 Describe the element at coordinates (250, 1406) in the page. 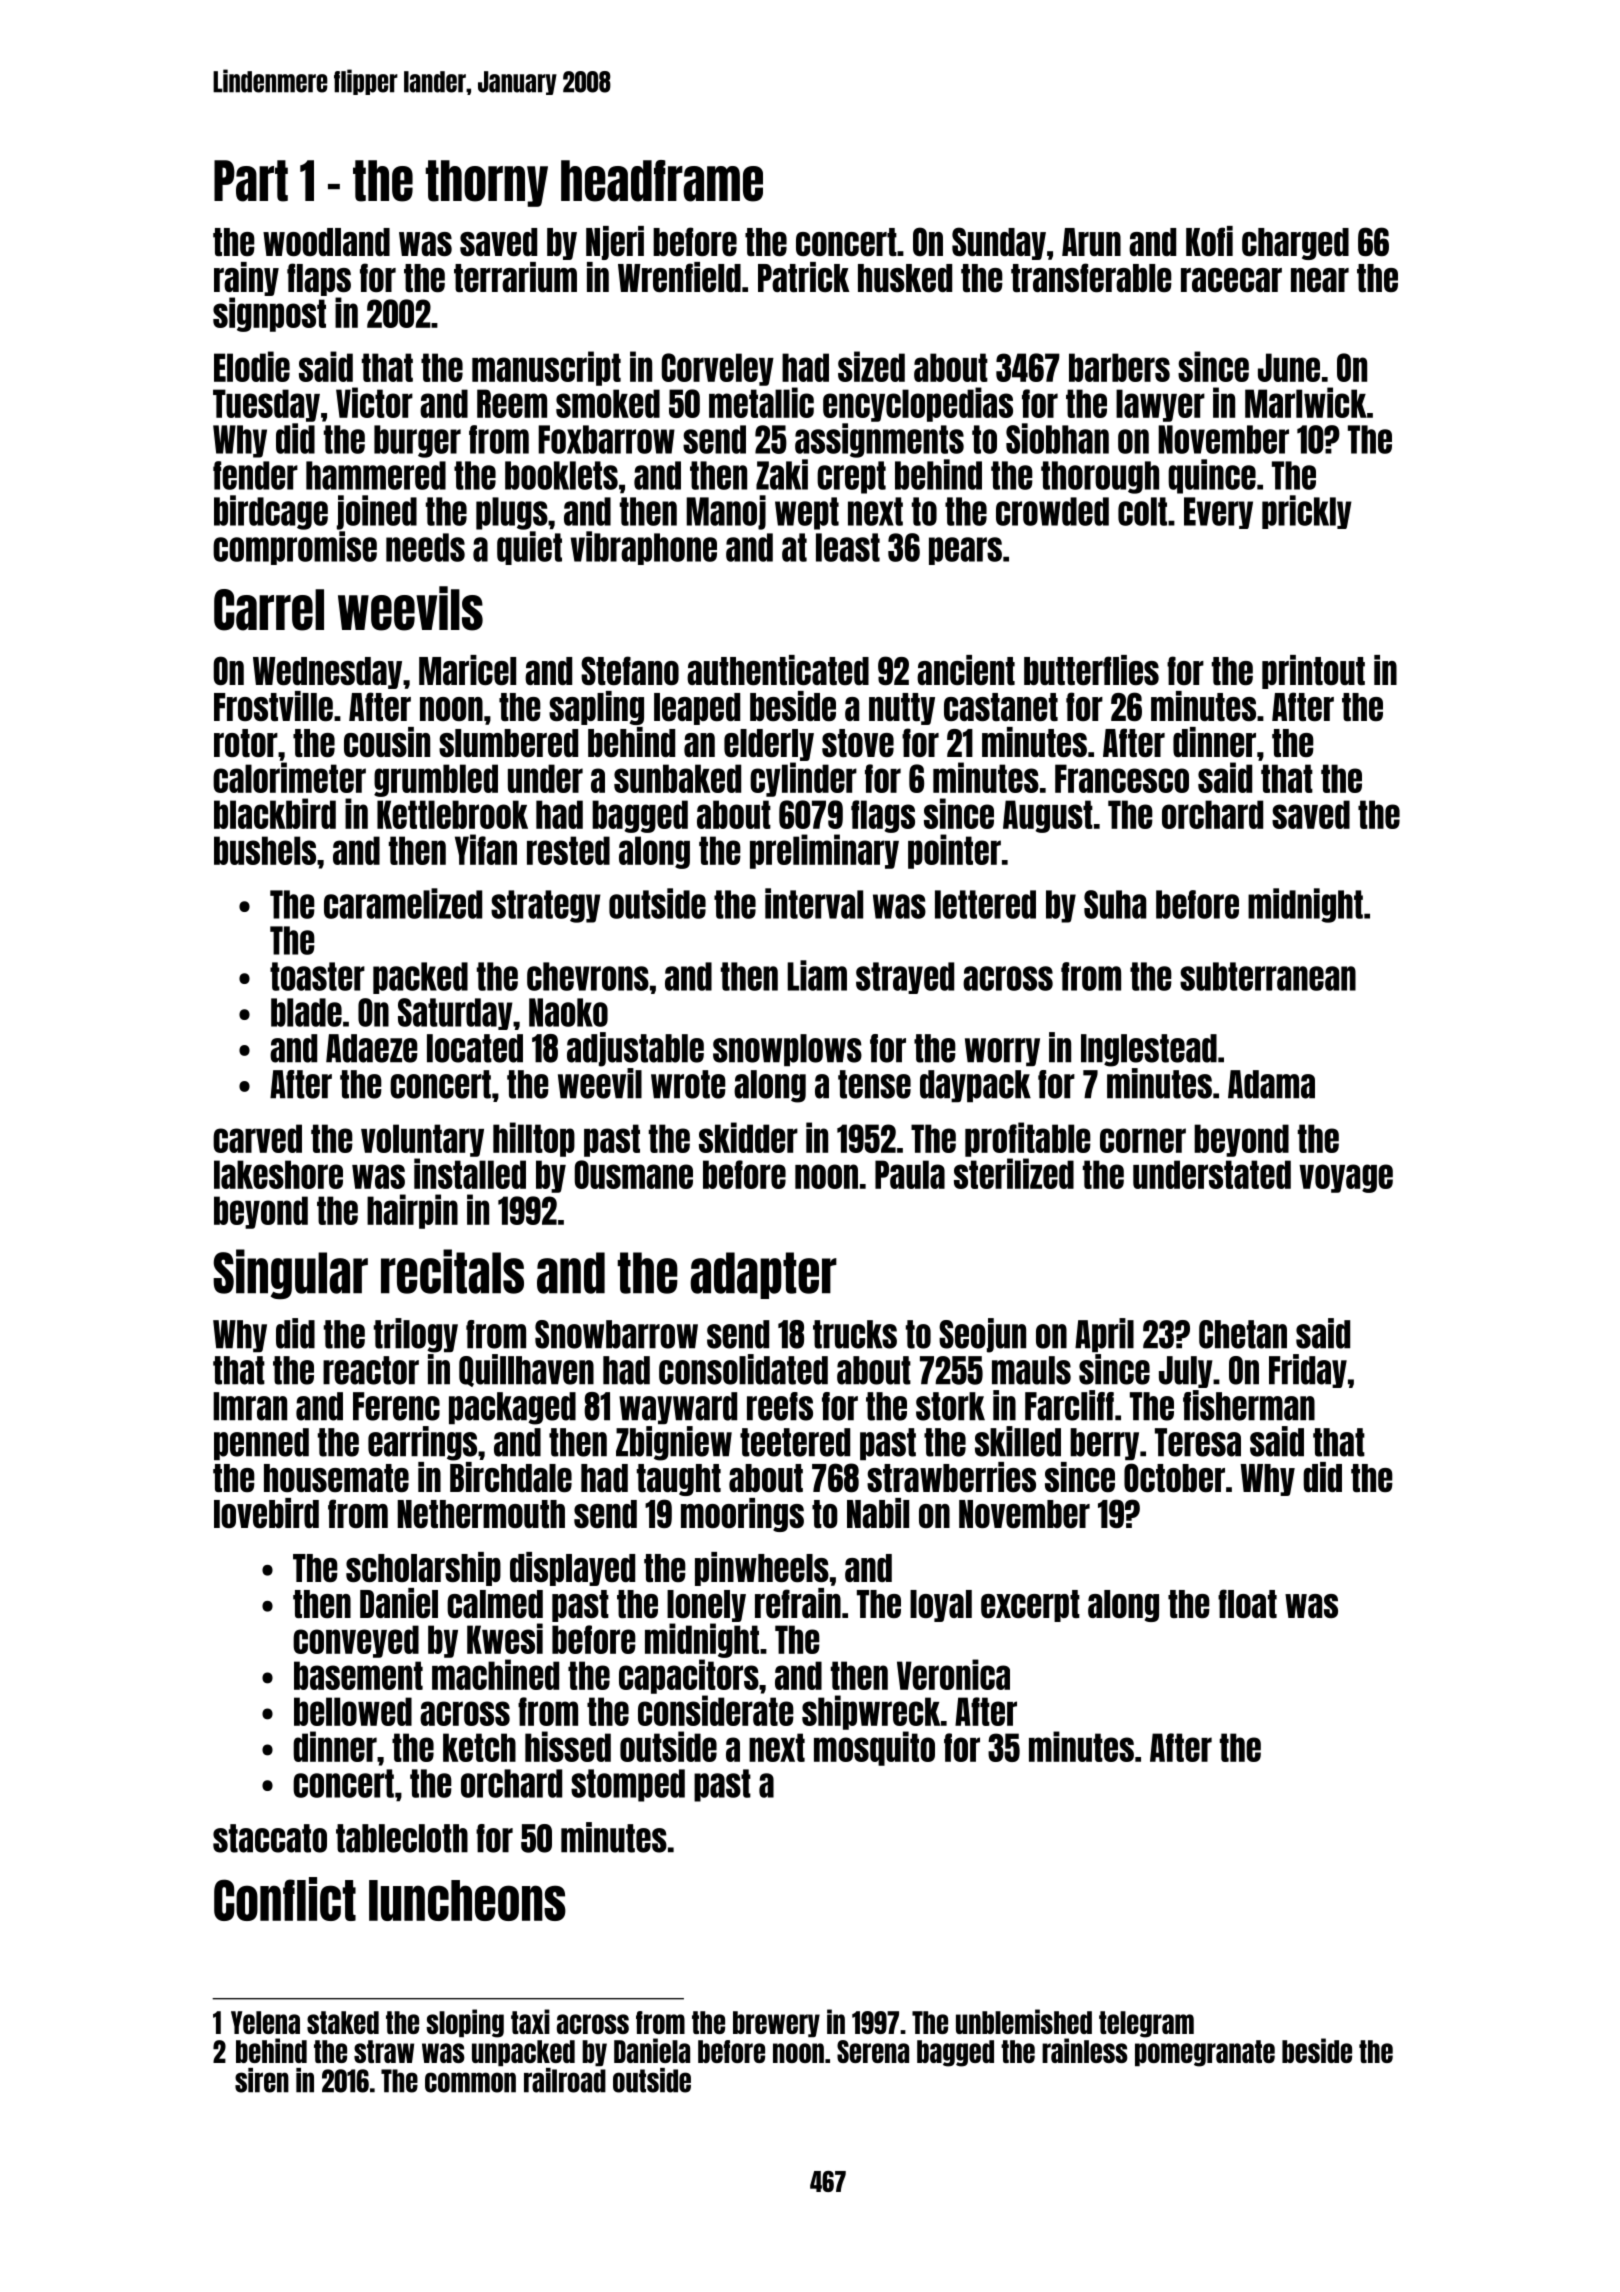

I see `Imran` at that location.
